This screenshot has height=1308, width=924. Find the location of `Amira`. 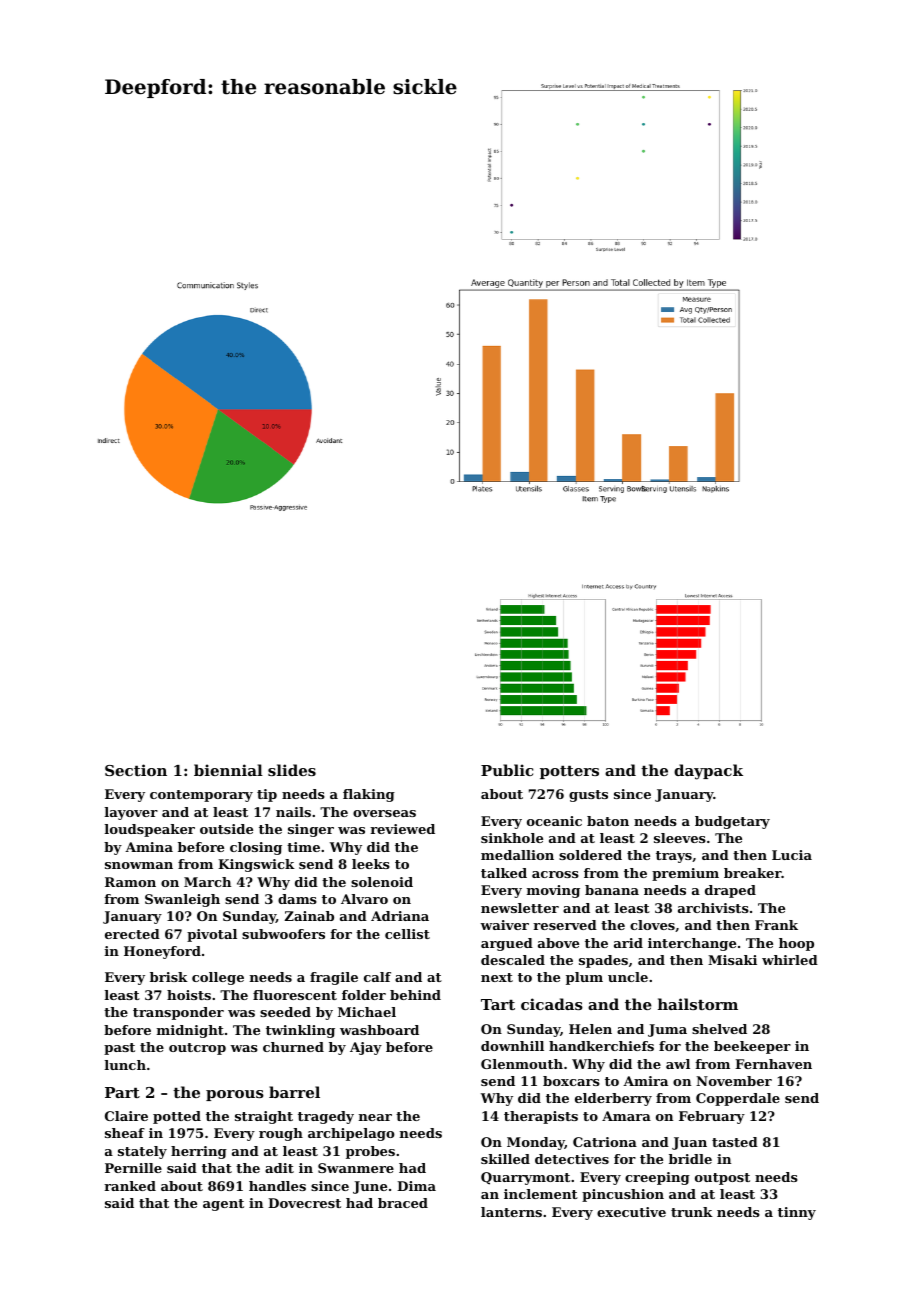

Amira is located at coordinates (645, 1081).
